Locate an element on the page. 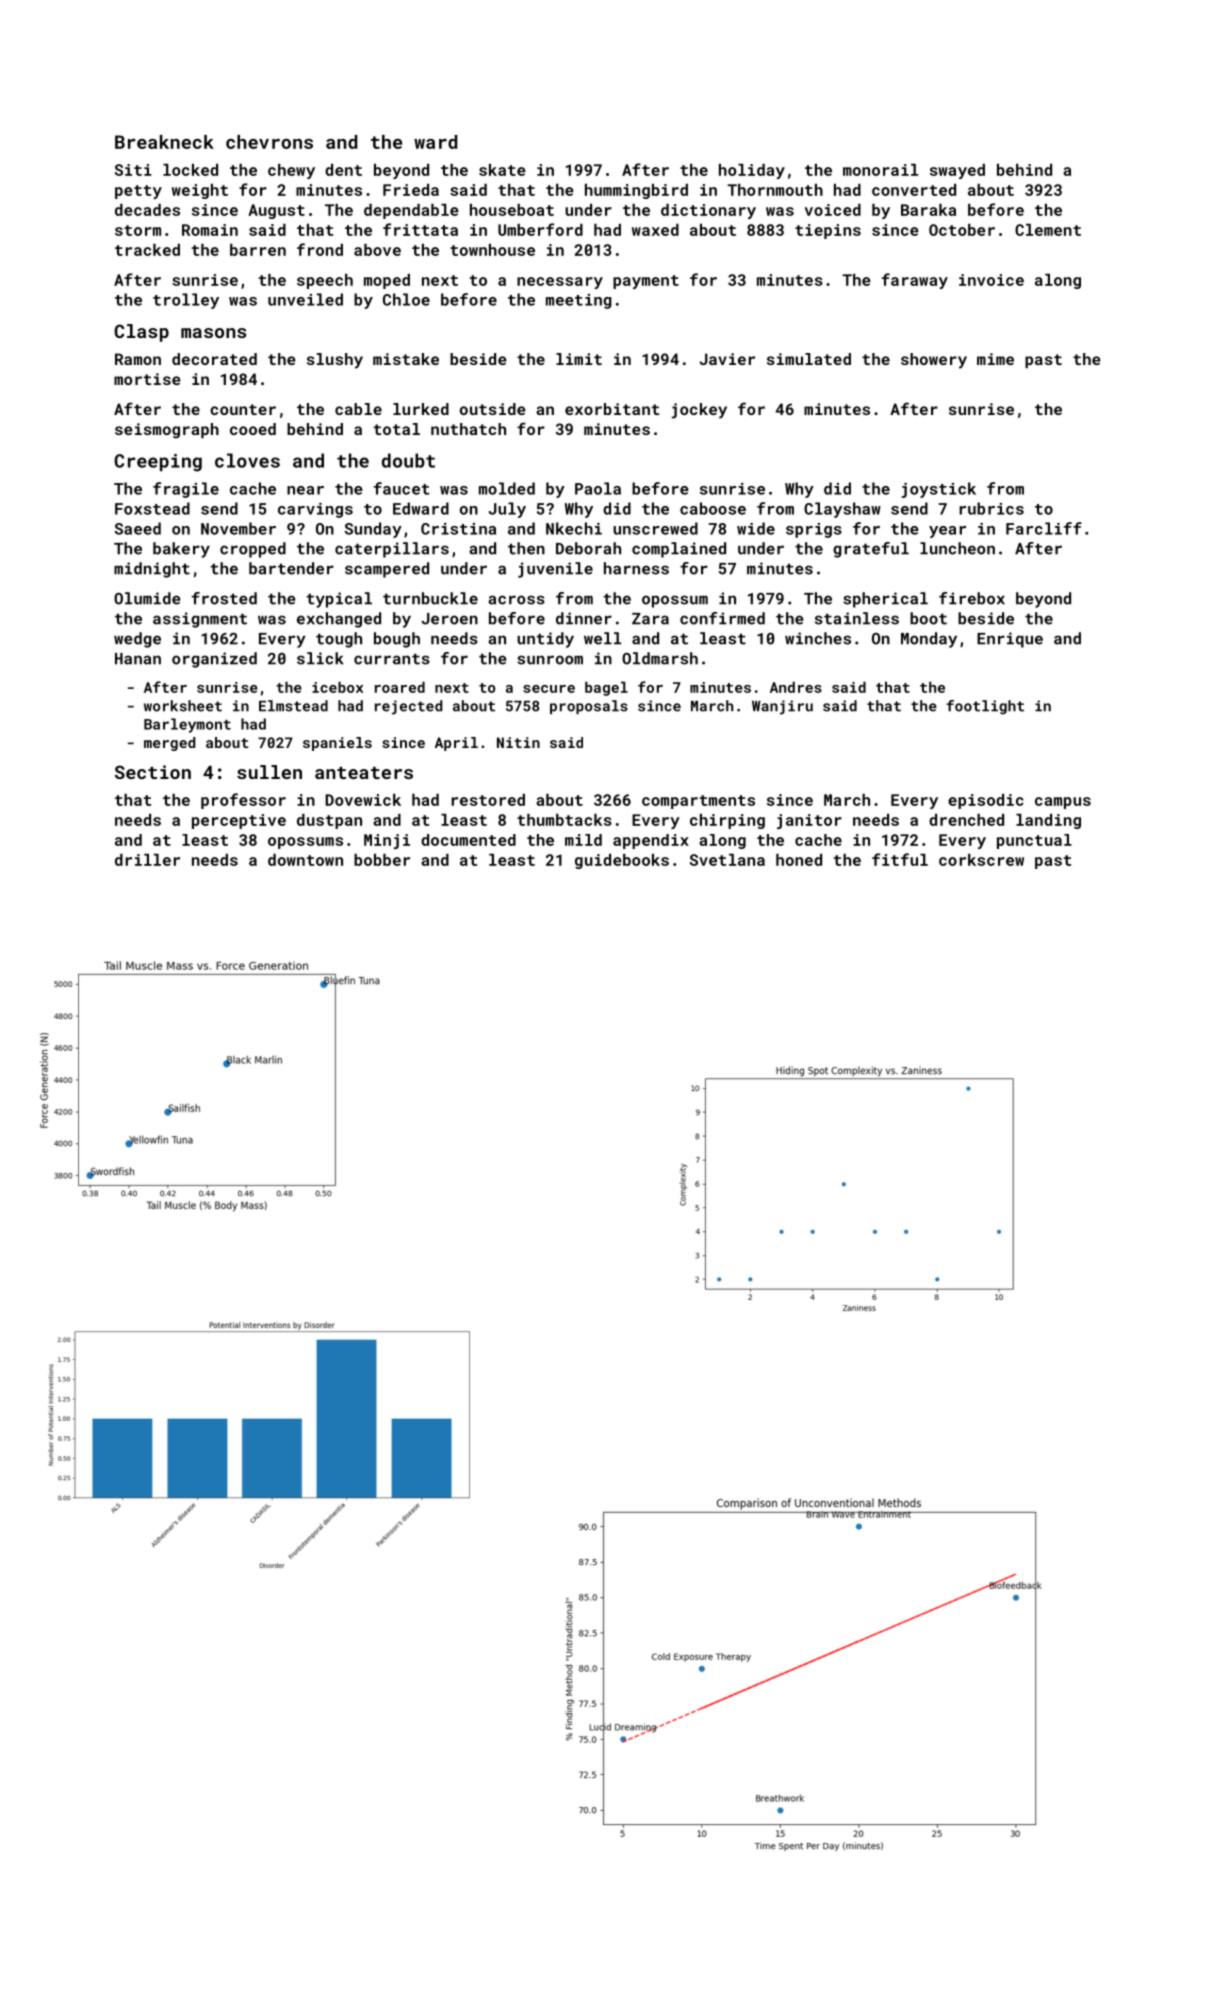  across is located at coordinates (516, 600).
